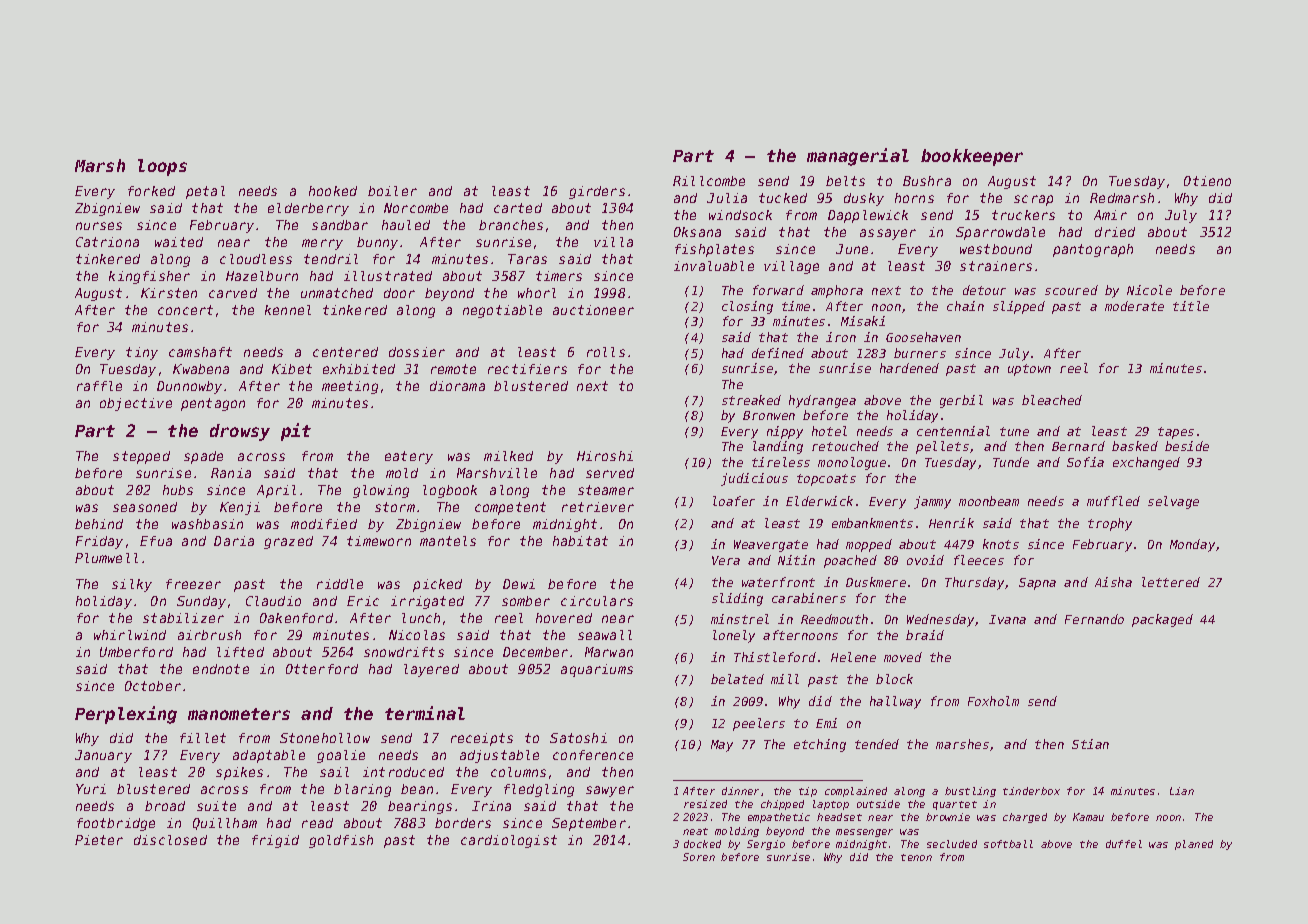  Describe the element at coordinates (858, 157) in the document. I see `managerial` at that location.
